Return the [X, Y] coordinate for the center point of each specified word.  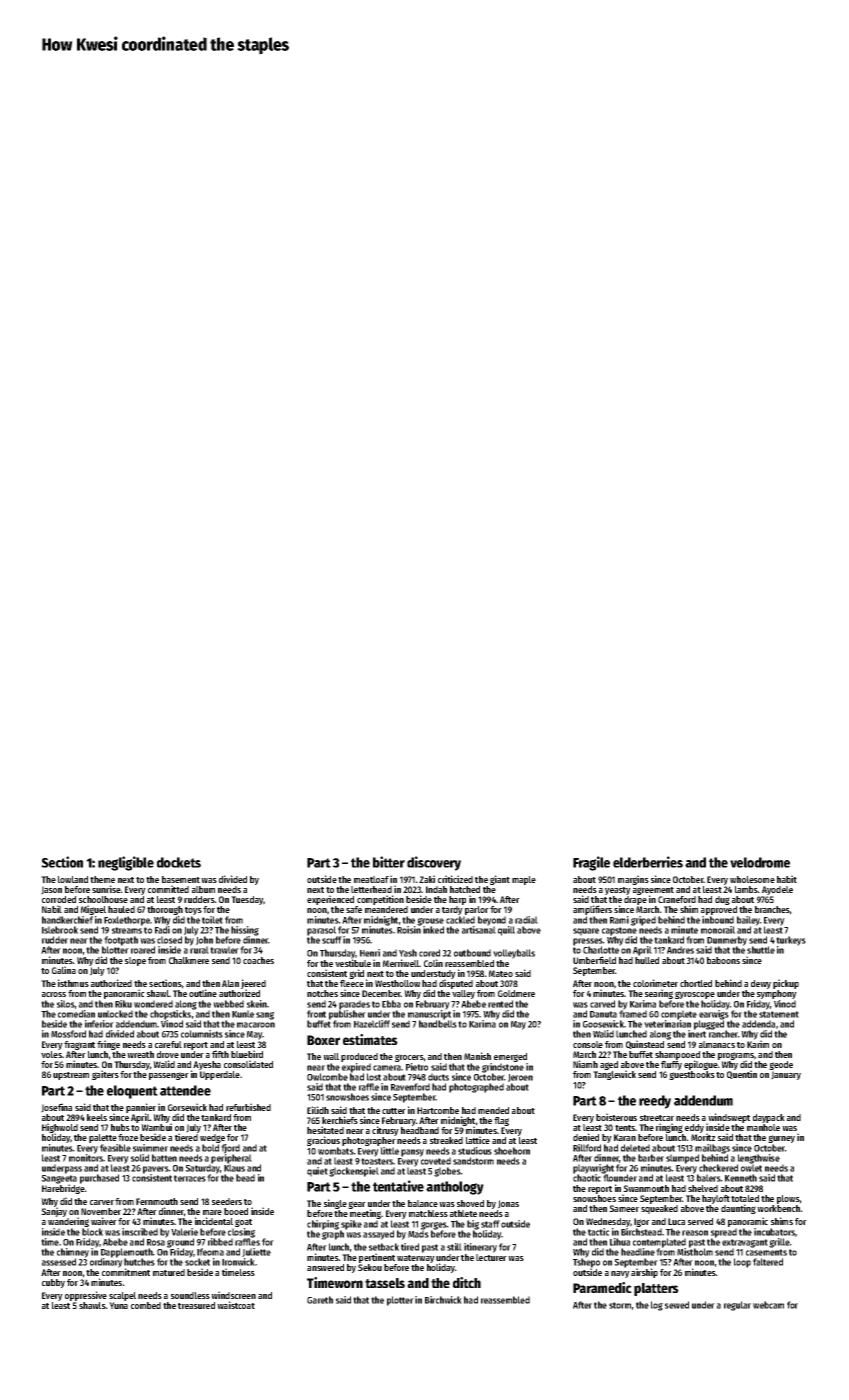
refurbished [248, 1107]
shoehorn [512, 1151]
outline [203, 993]
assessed [59, 1262]
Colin [433, 963]
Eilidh [318, 1110]
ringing [669, 1128]
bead [245, 1178]
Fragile [591, 863]
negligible [126, 863]
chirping [323, 1225]
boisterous [616, 1117]
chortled [696, 983]
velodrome [760, 862]
